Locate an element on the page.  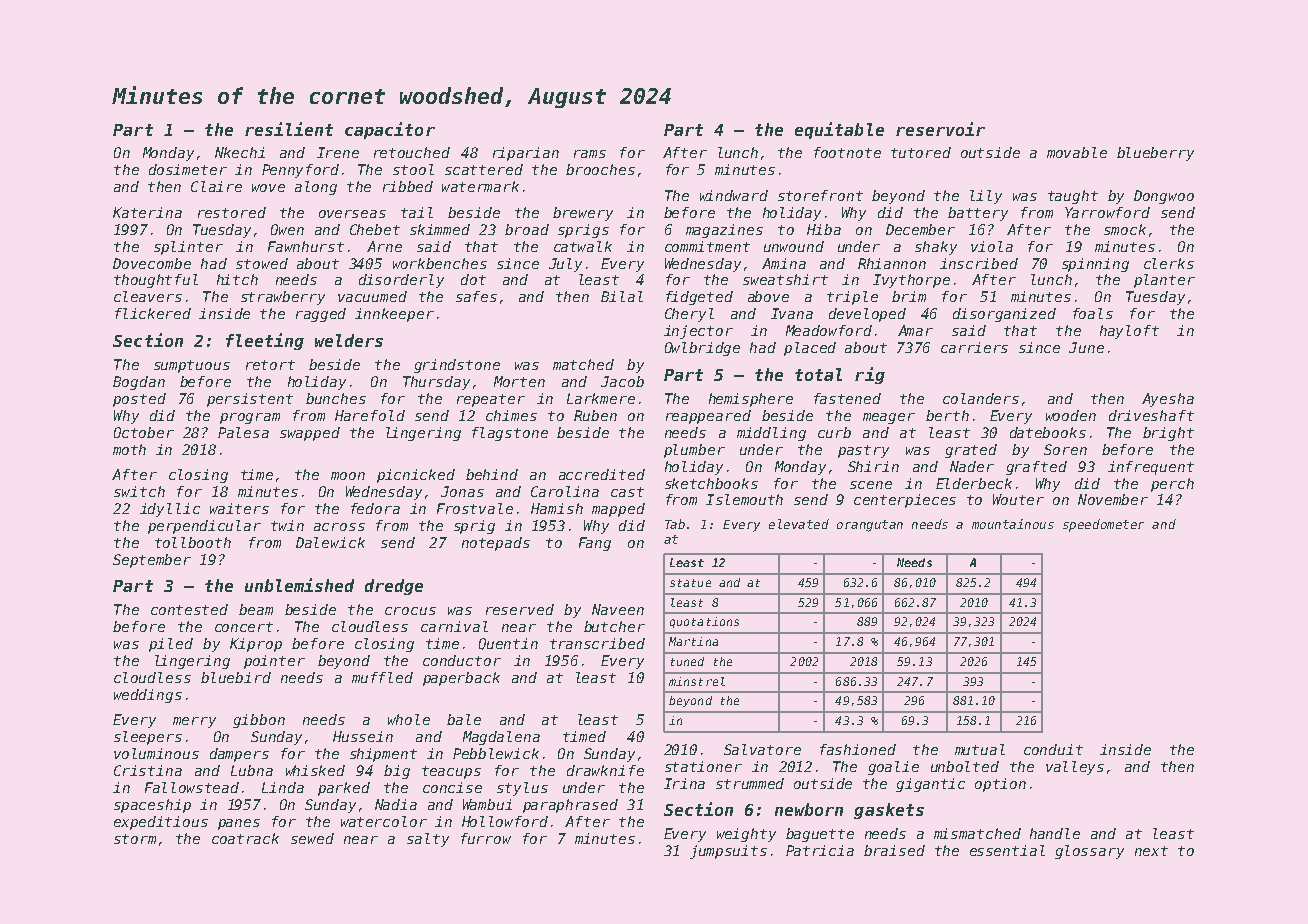
magazines is located at coordinates (724, 231).
